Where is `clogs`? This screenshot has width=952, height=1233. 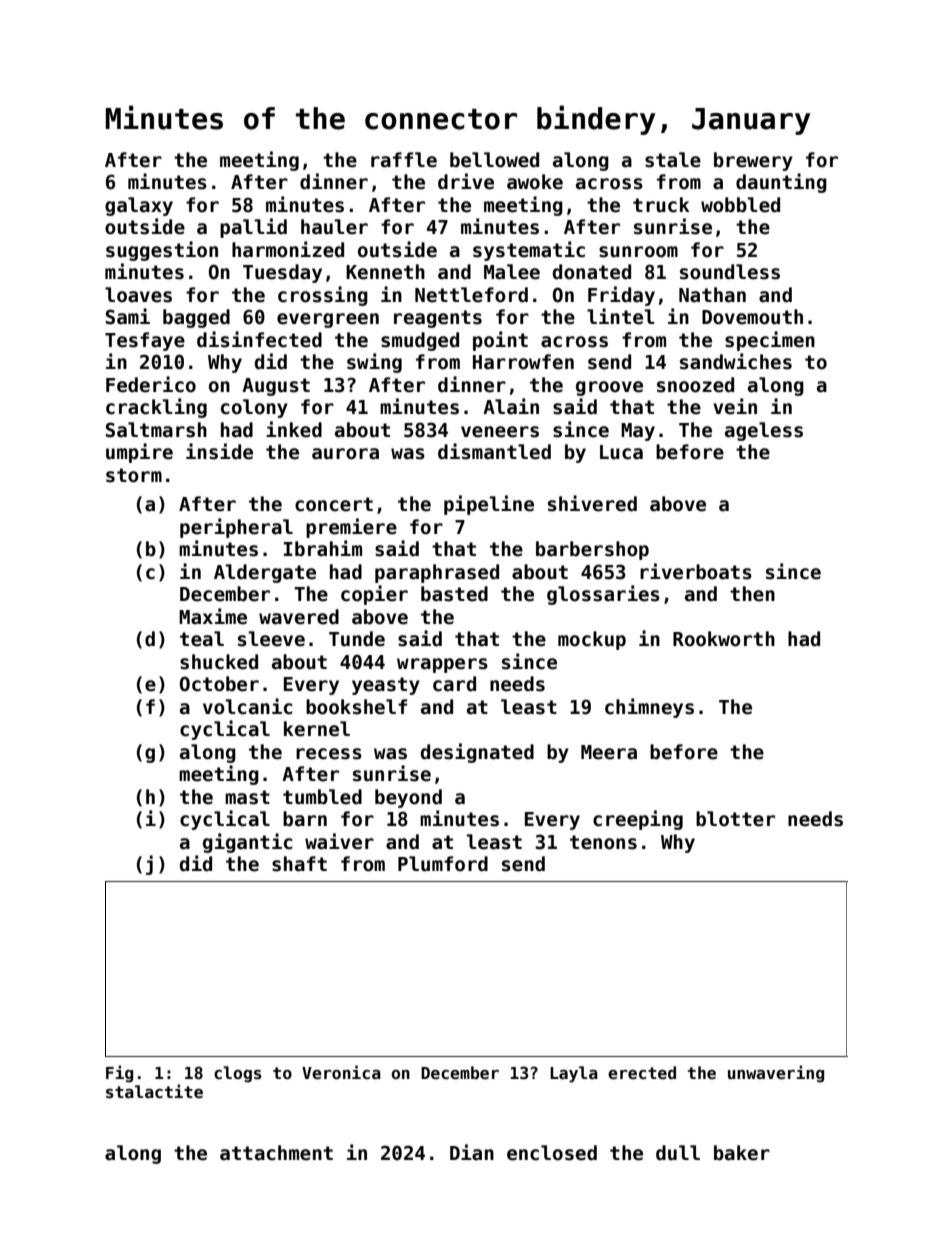 clogs is located at coordinates (238, 1074).
